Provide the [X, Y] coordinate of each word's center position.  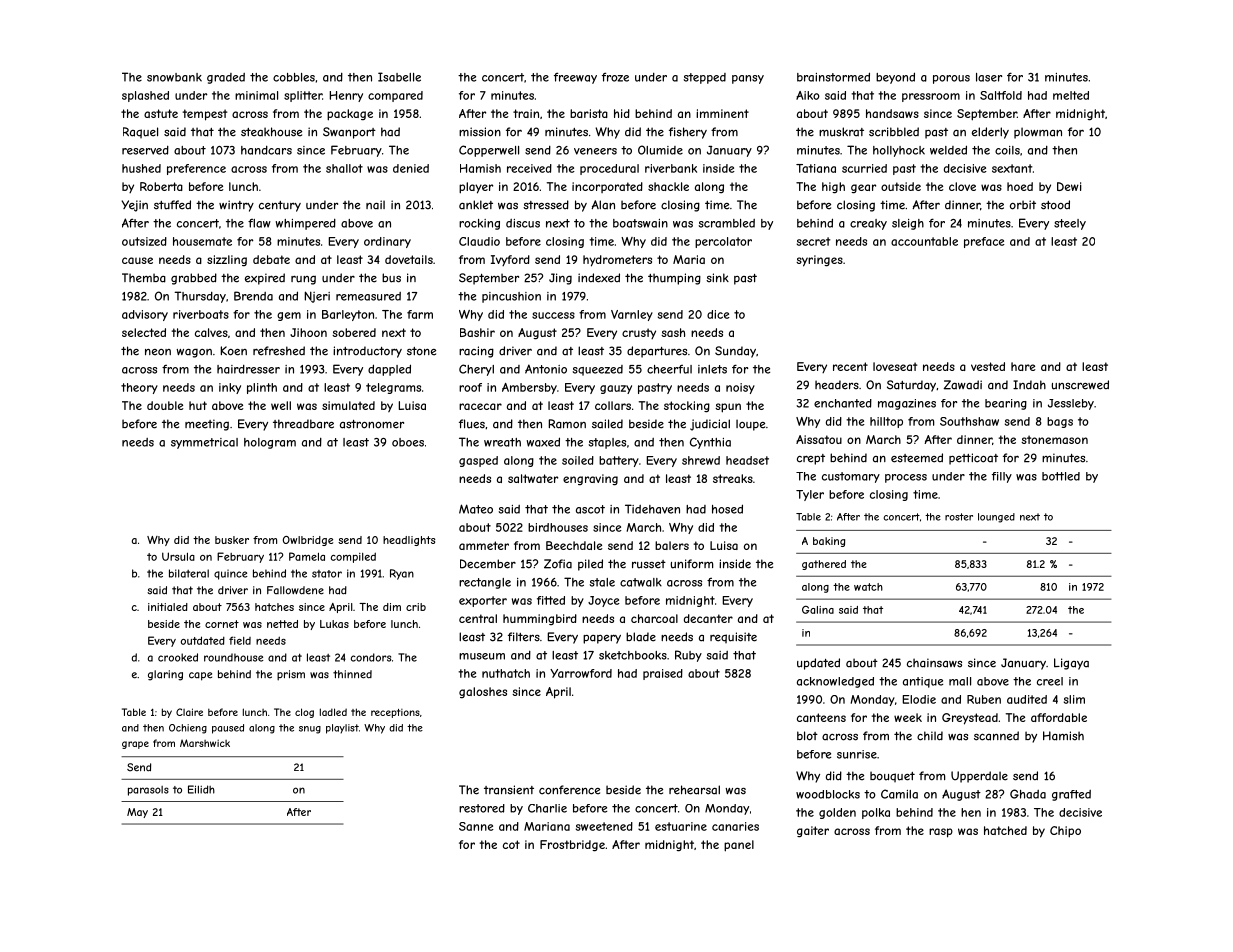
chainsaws [934, 663]
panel [739, 846]
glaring [165, 675]
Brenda [253, 296]
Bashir [477, 332]
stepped [705, 78]
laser [989, 77]
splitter [303, 96]
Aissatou [819, 439]
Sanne [476, 826]
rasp [941, 833]
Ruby [688, 656]
